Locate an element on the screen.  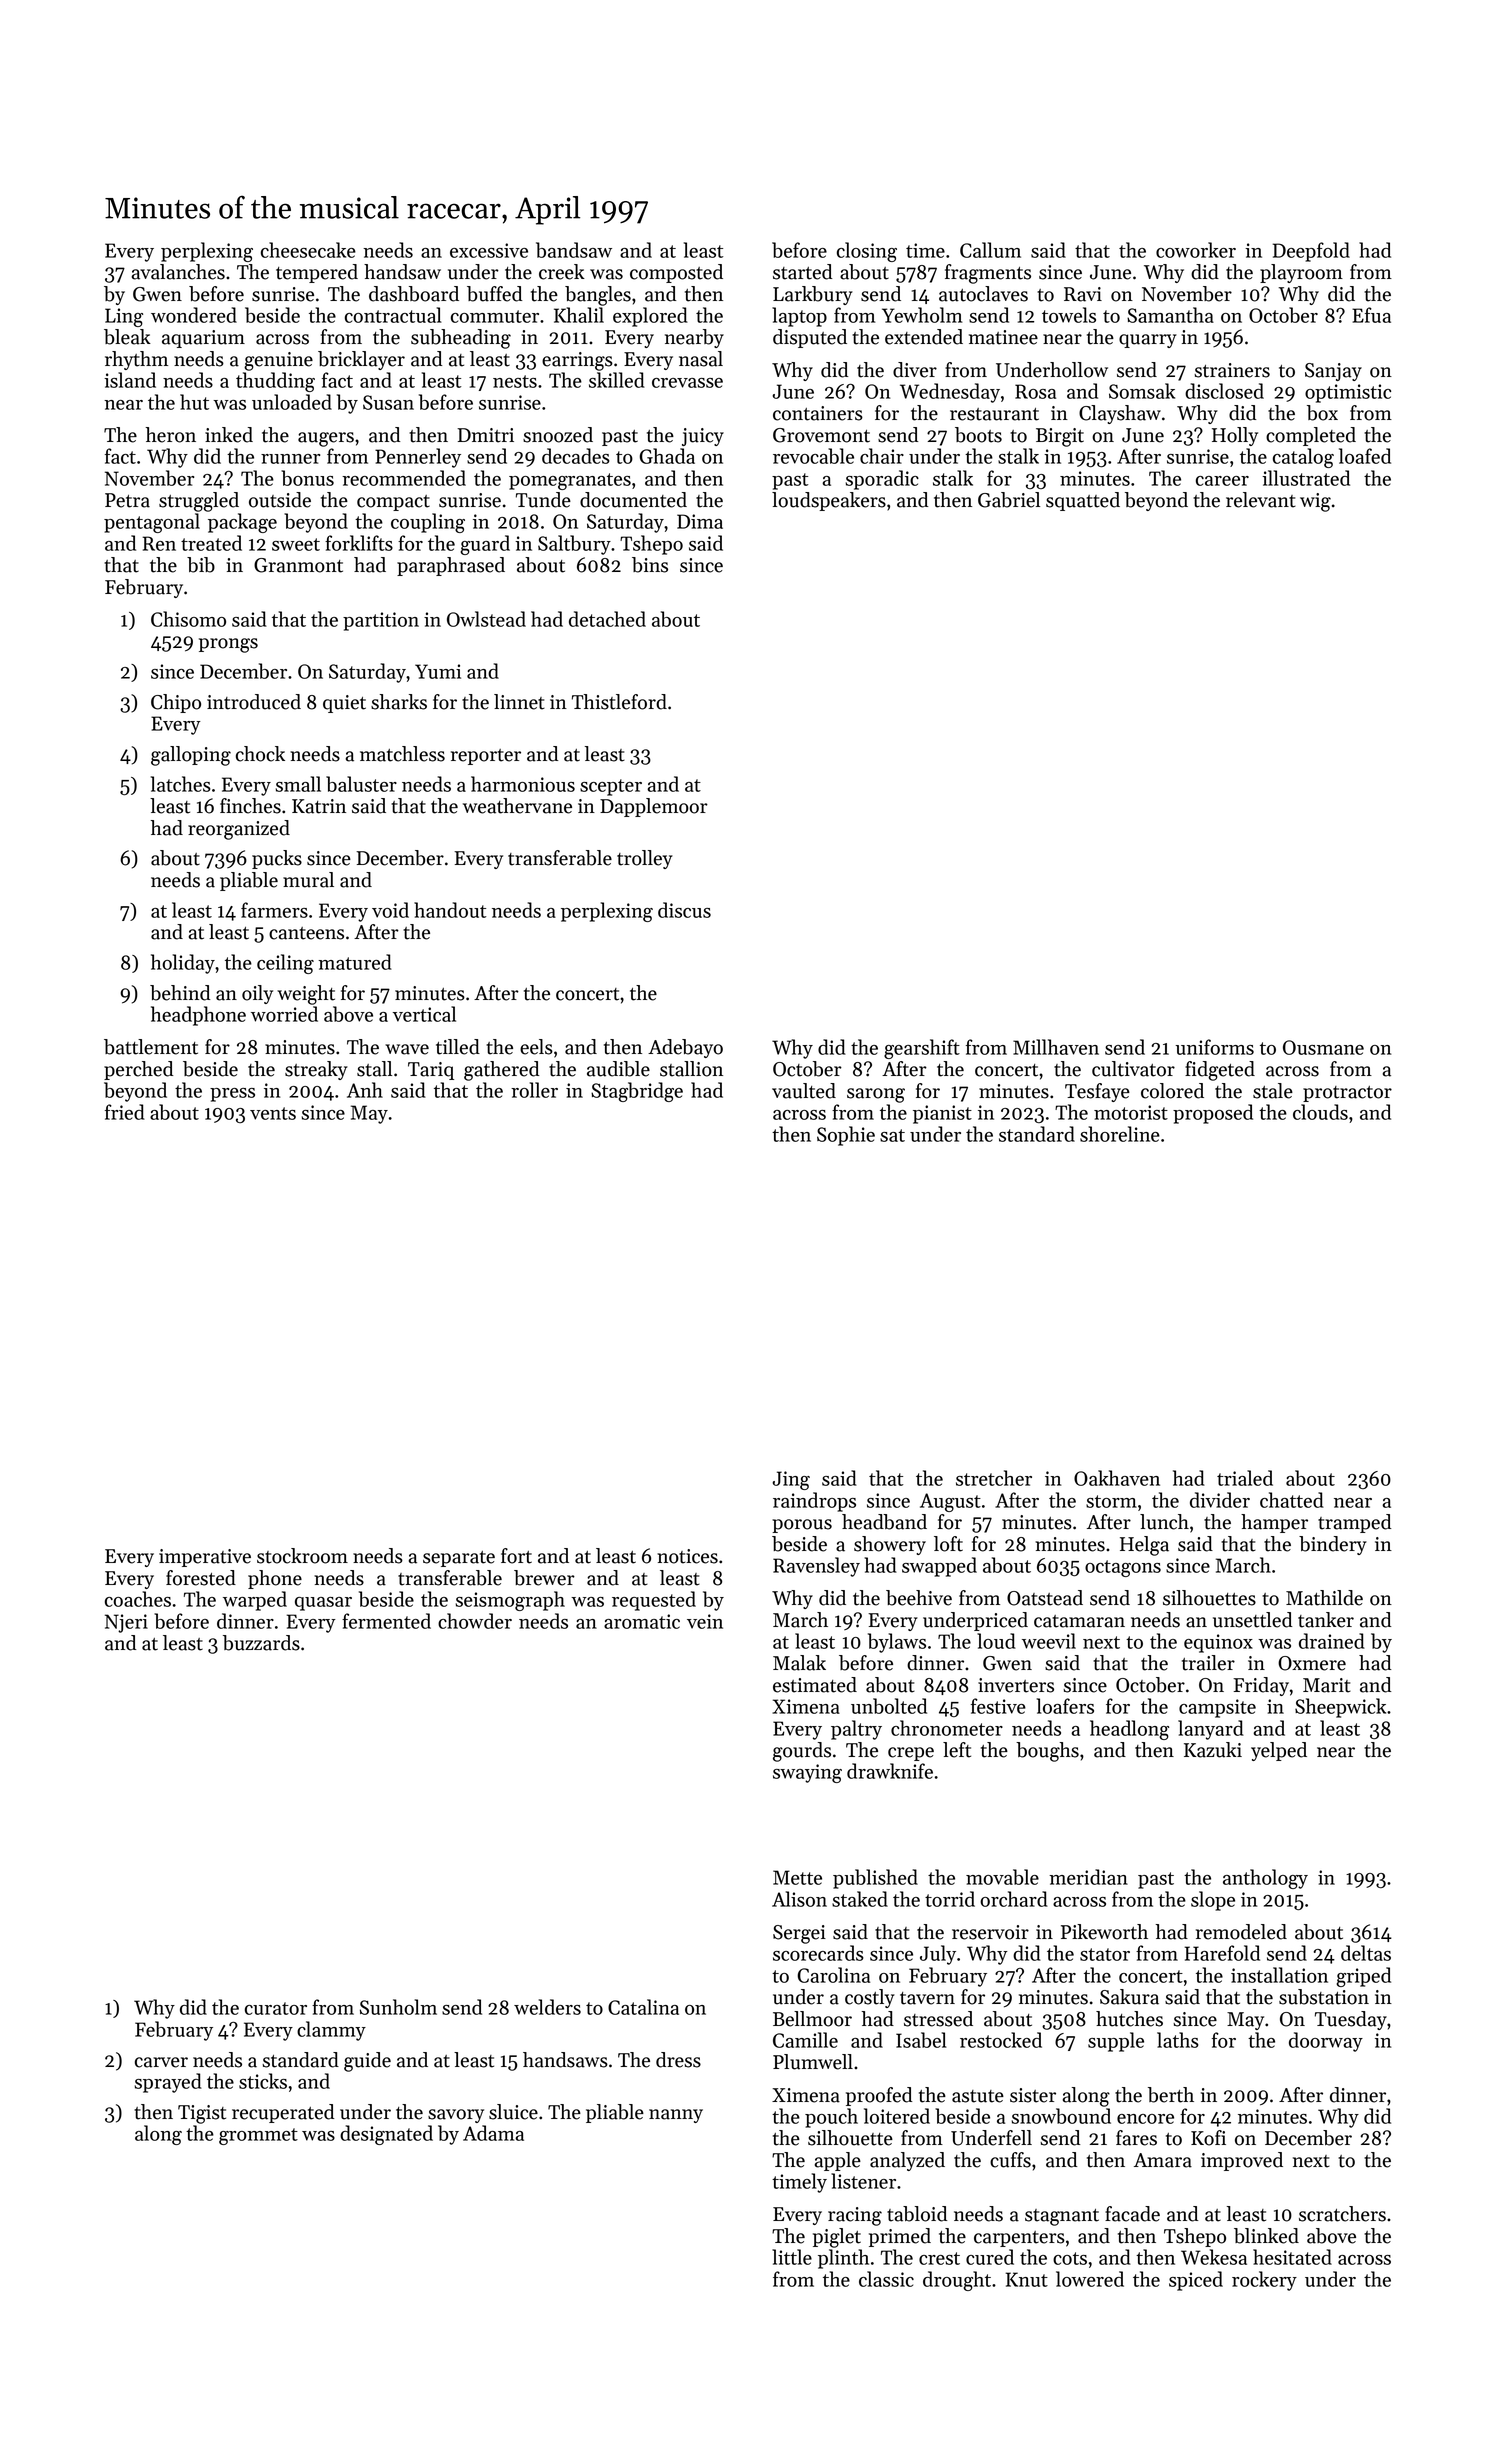
shoreline is located at coordinates (1120, 1134).
